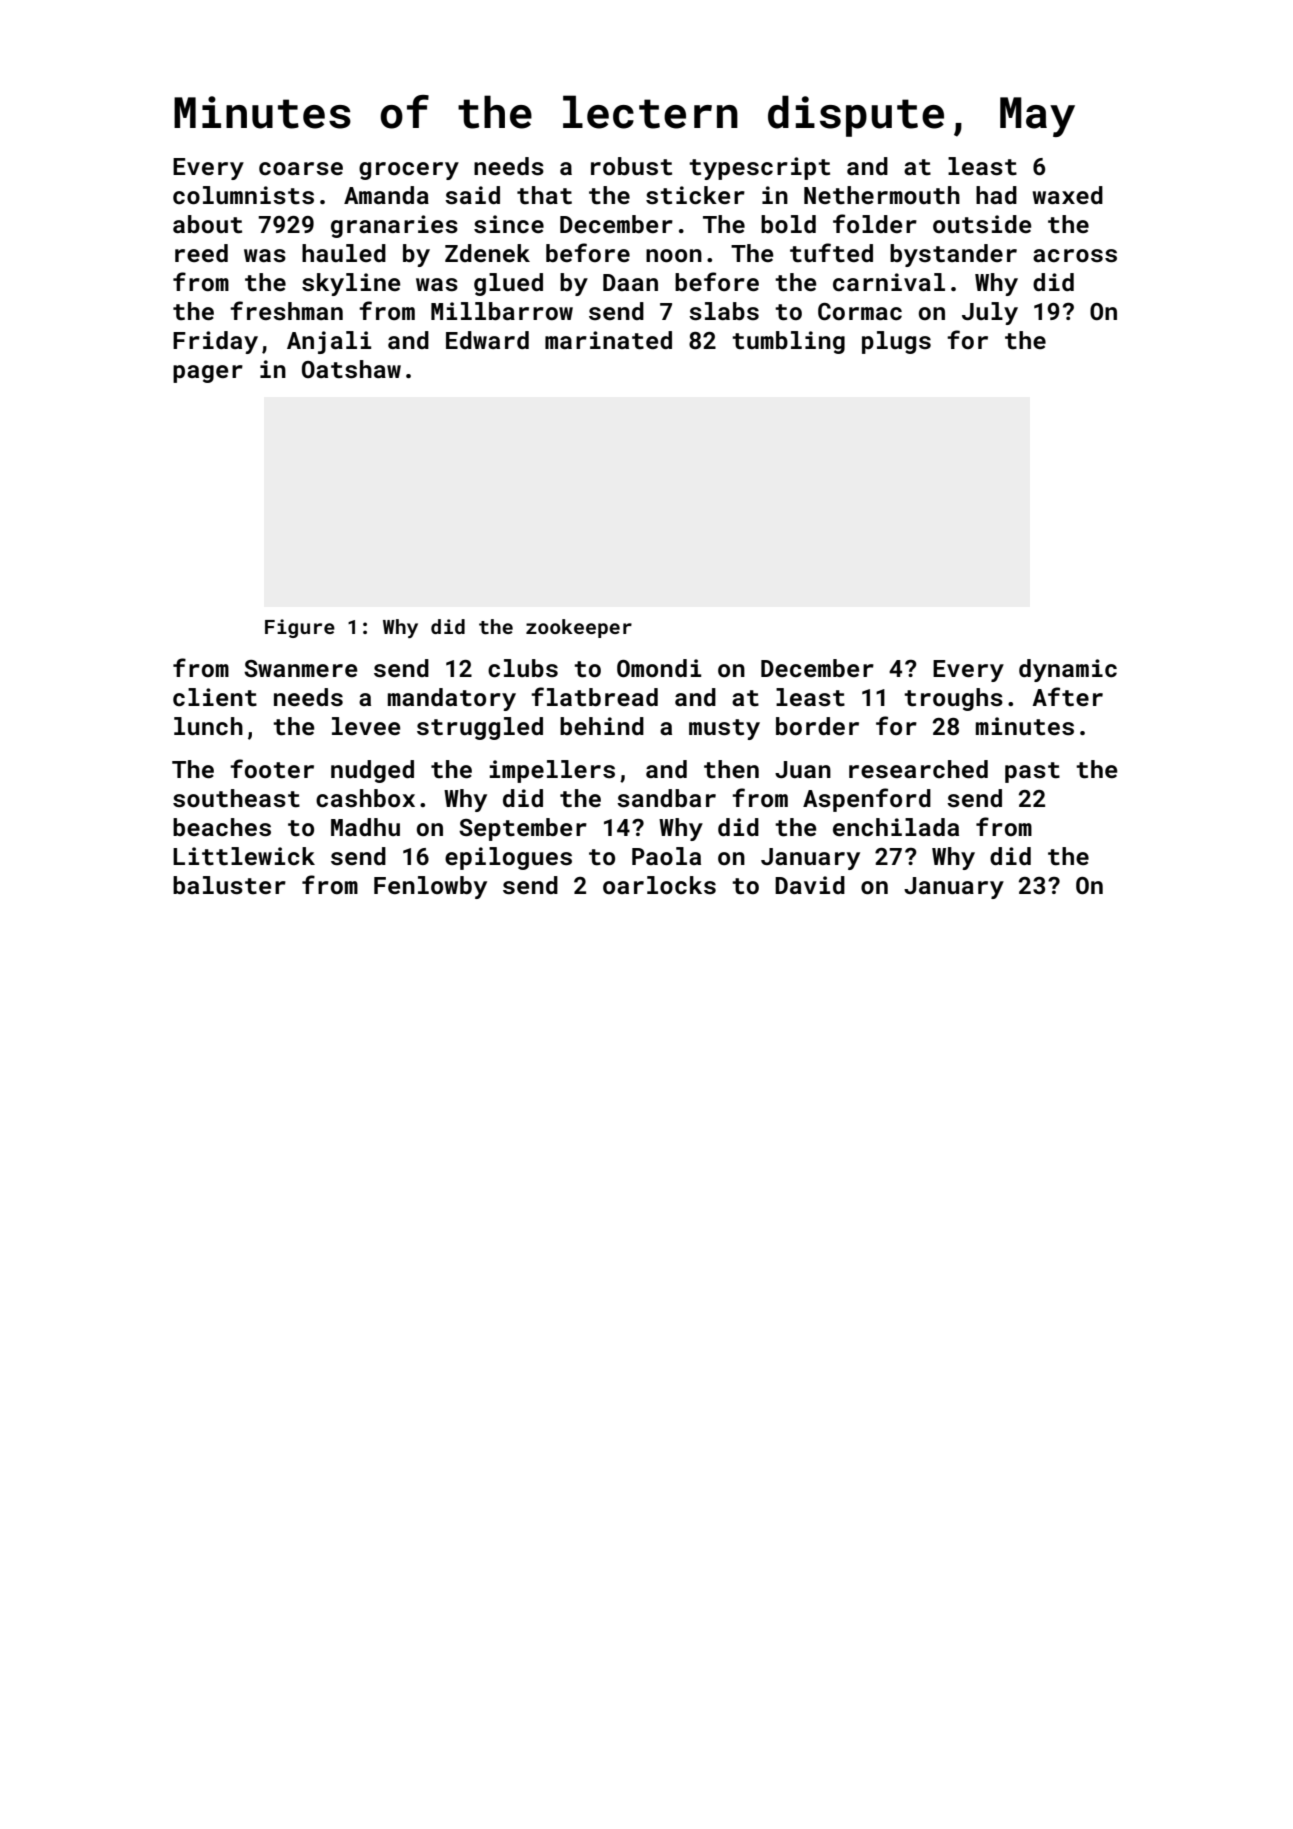  I want to click on that, so click(544, 195).
